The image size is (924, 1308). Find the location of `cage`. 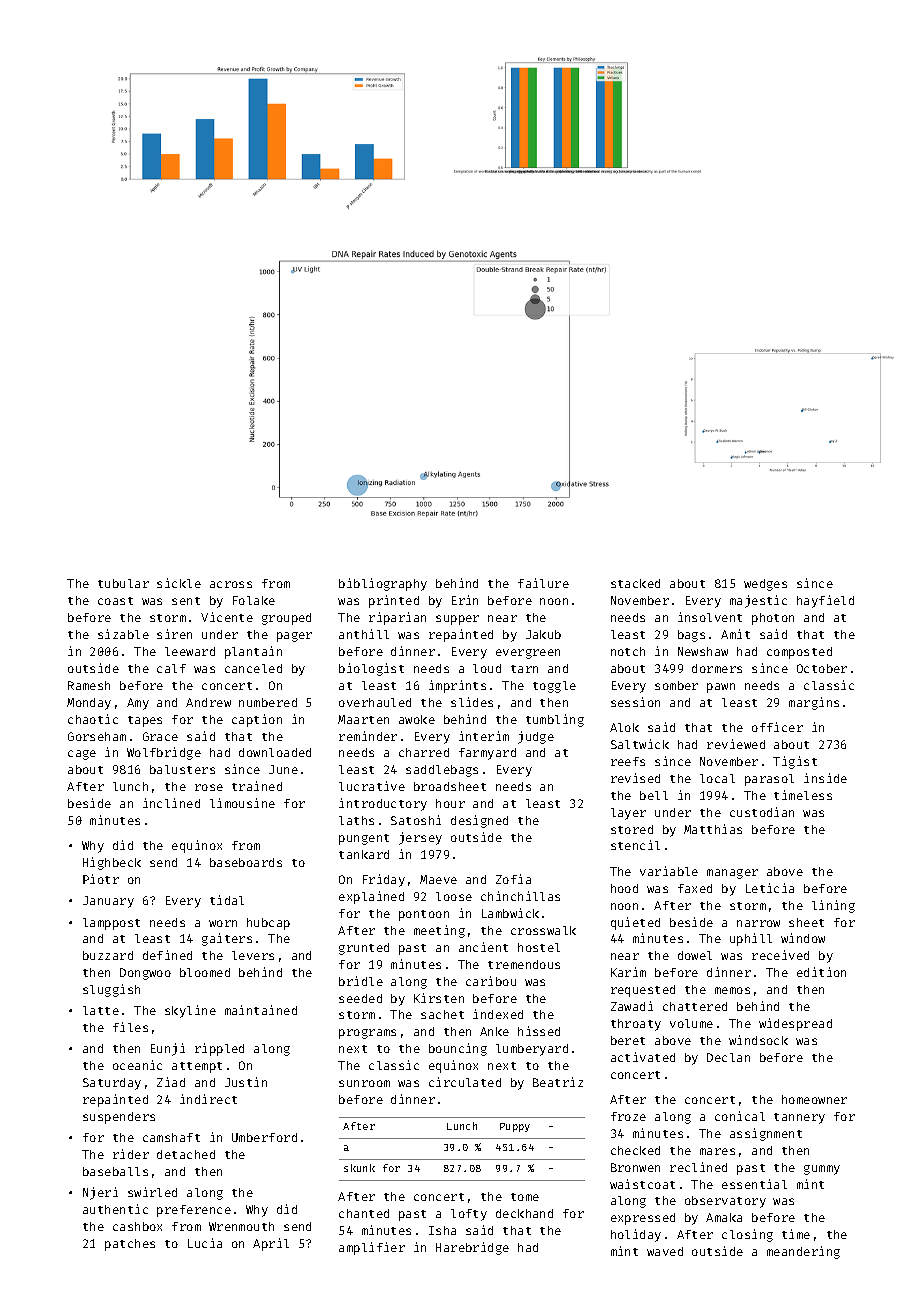

cage is located at coordinates (82, 755).
